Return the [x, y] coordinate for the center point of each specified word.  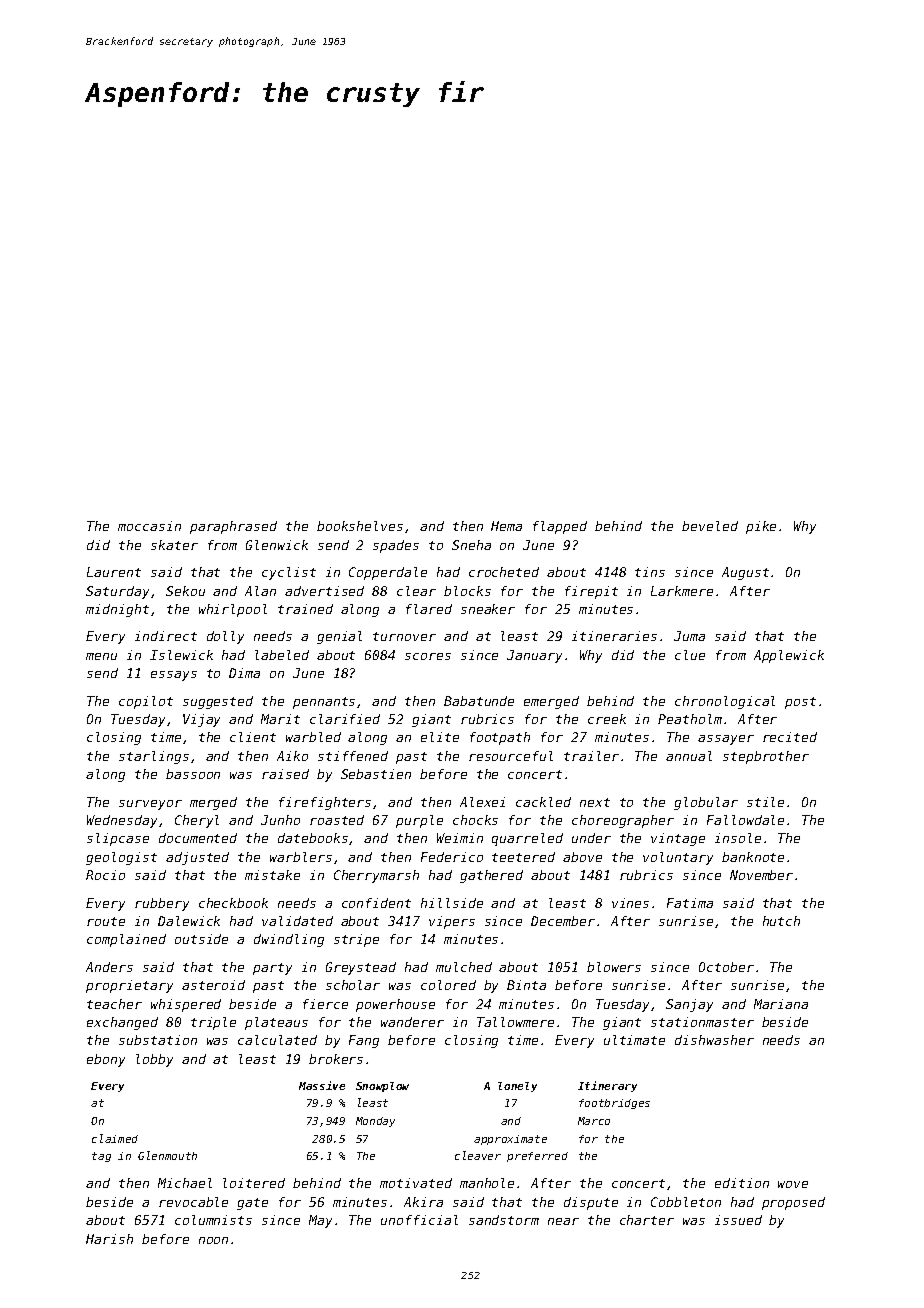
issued [738, 1220]
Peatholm [690, 719]
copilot [146, 702]
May [320, 1221]
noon [213, 1240]
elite [440, 737]
